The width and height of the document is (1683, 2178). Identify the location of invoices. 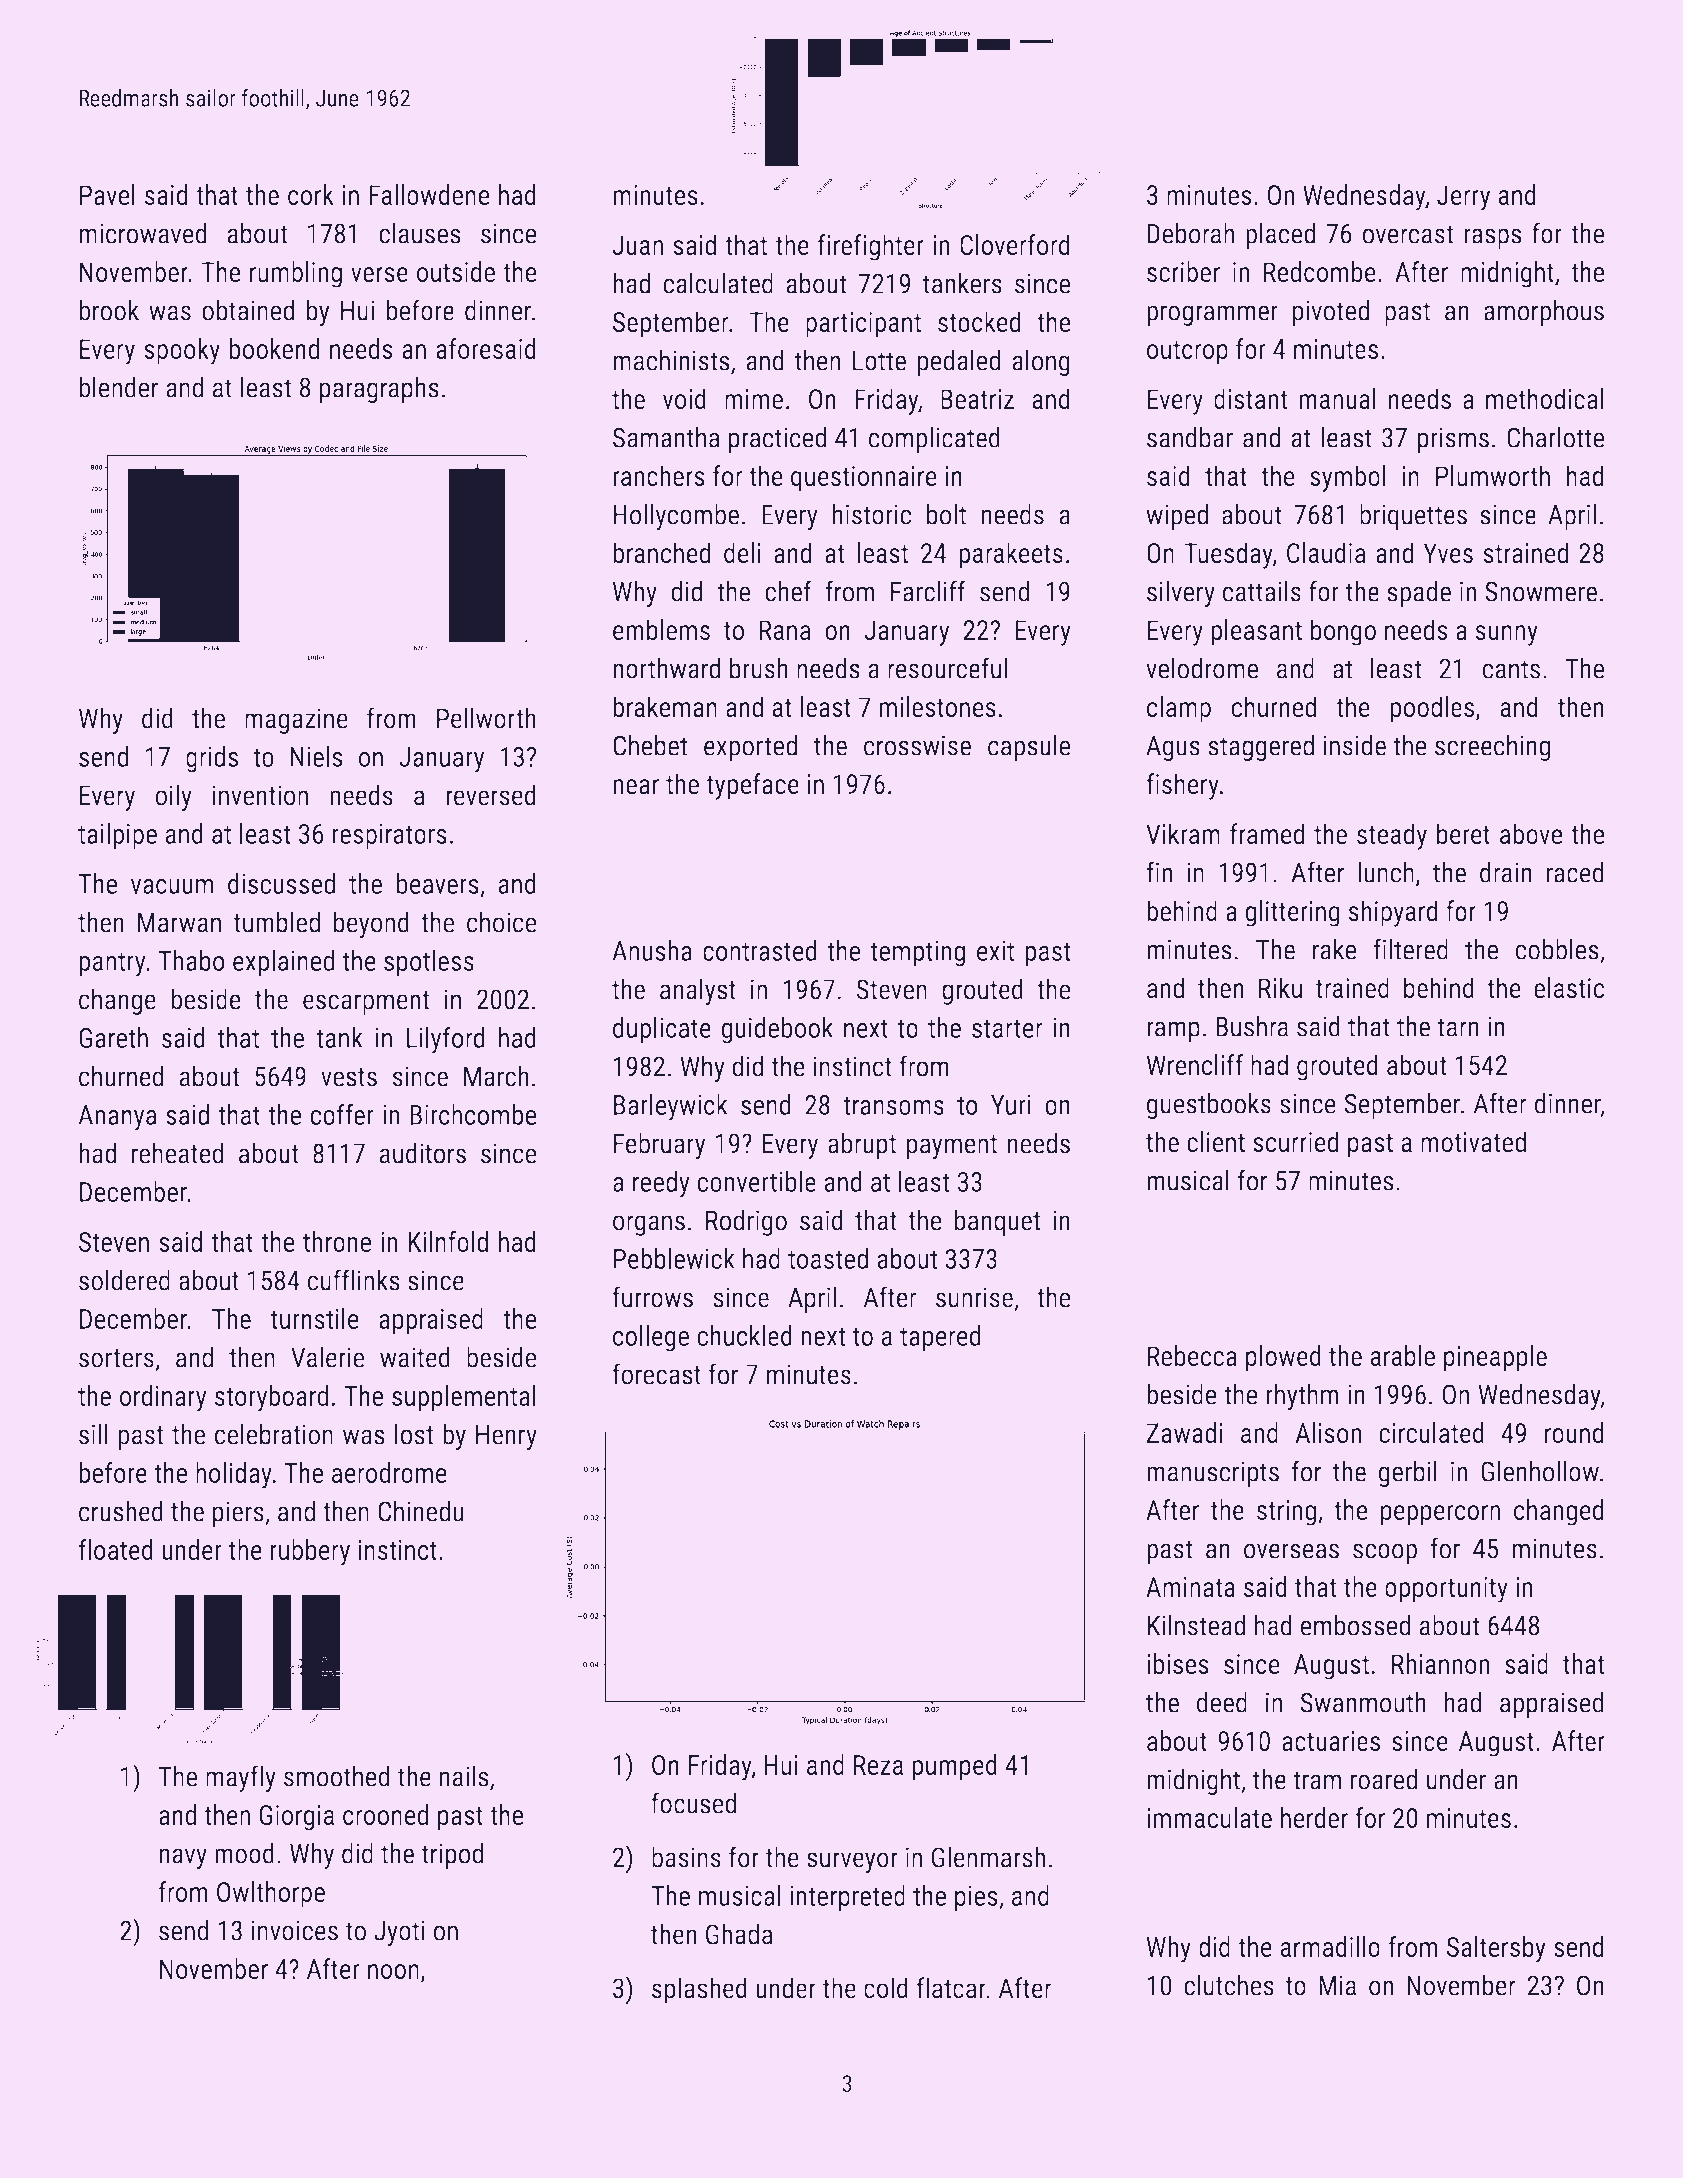
(295, 1930).
